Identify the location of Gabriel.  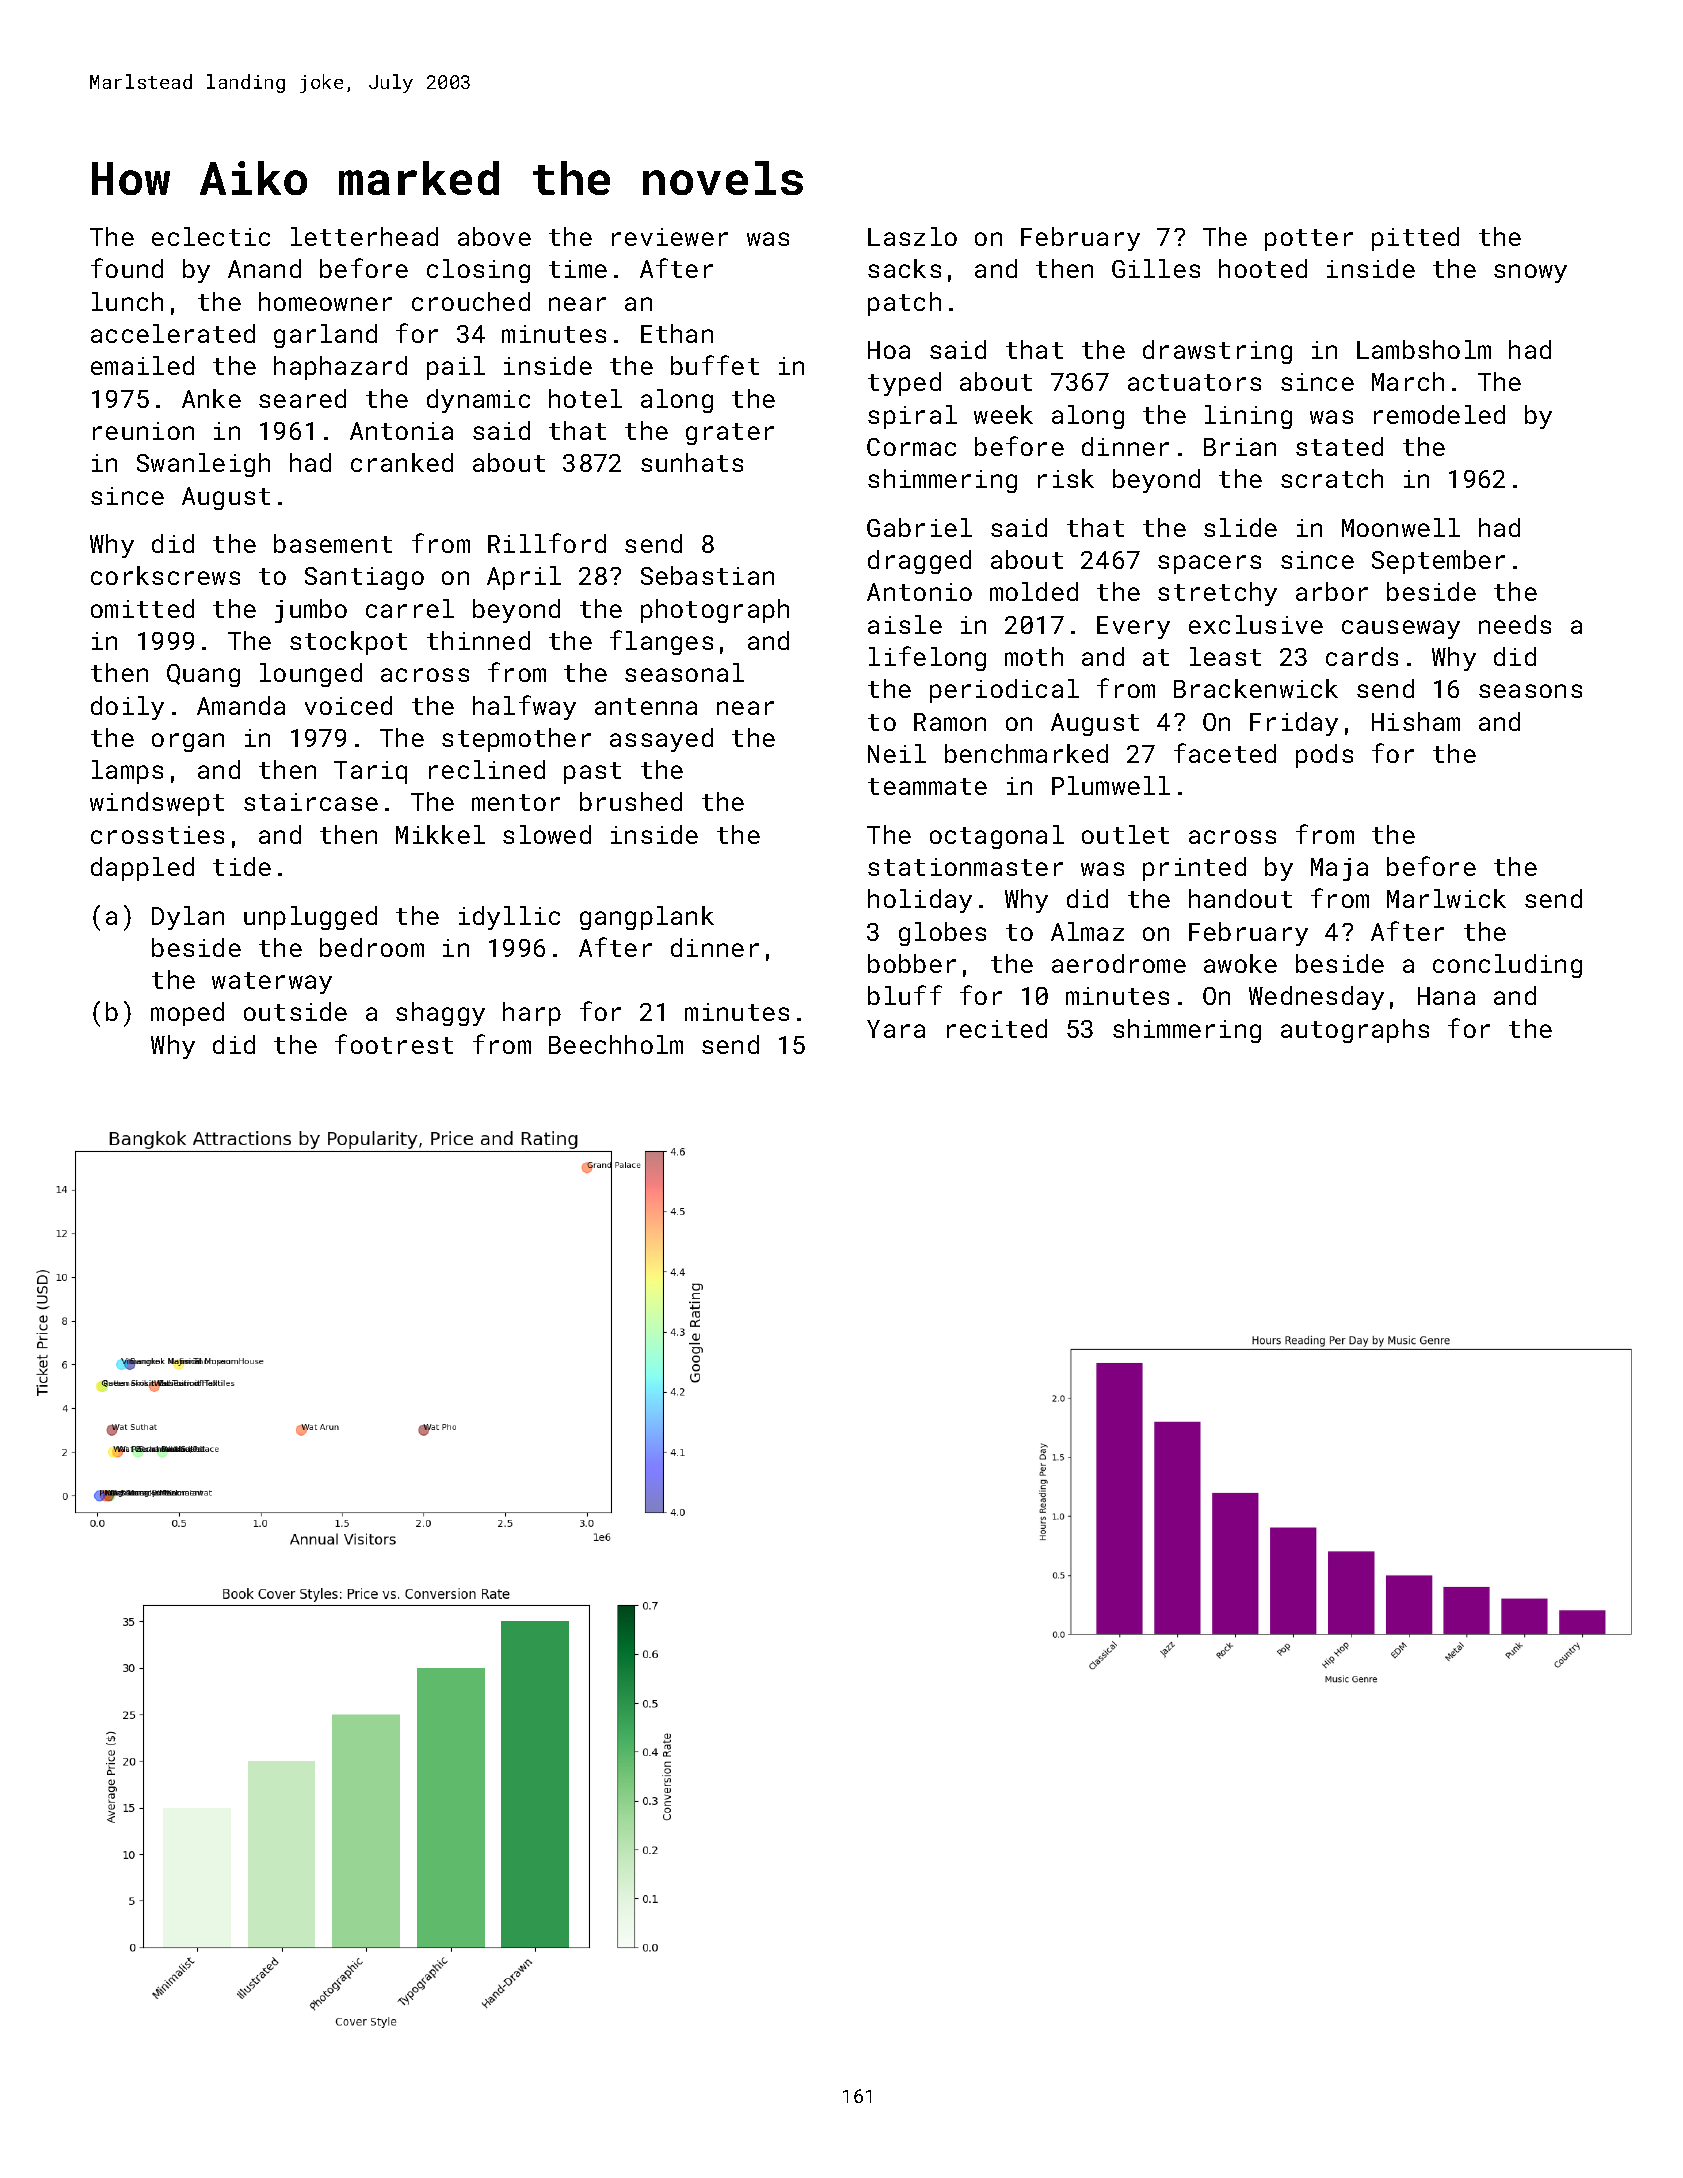
(919, 527).
